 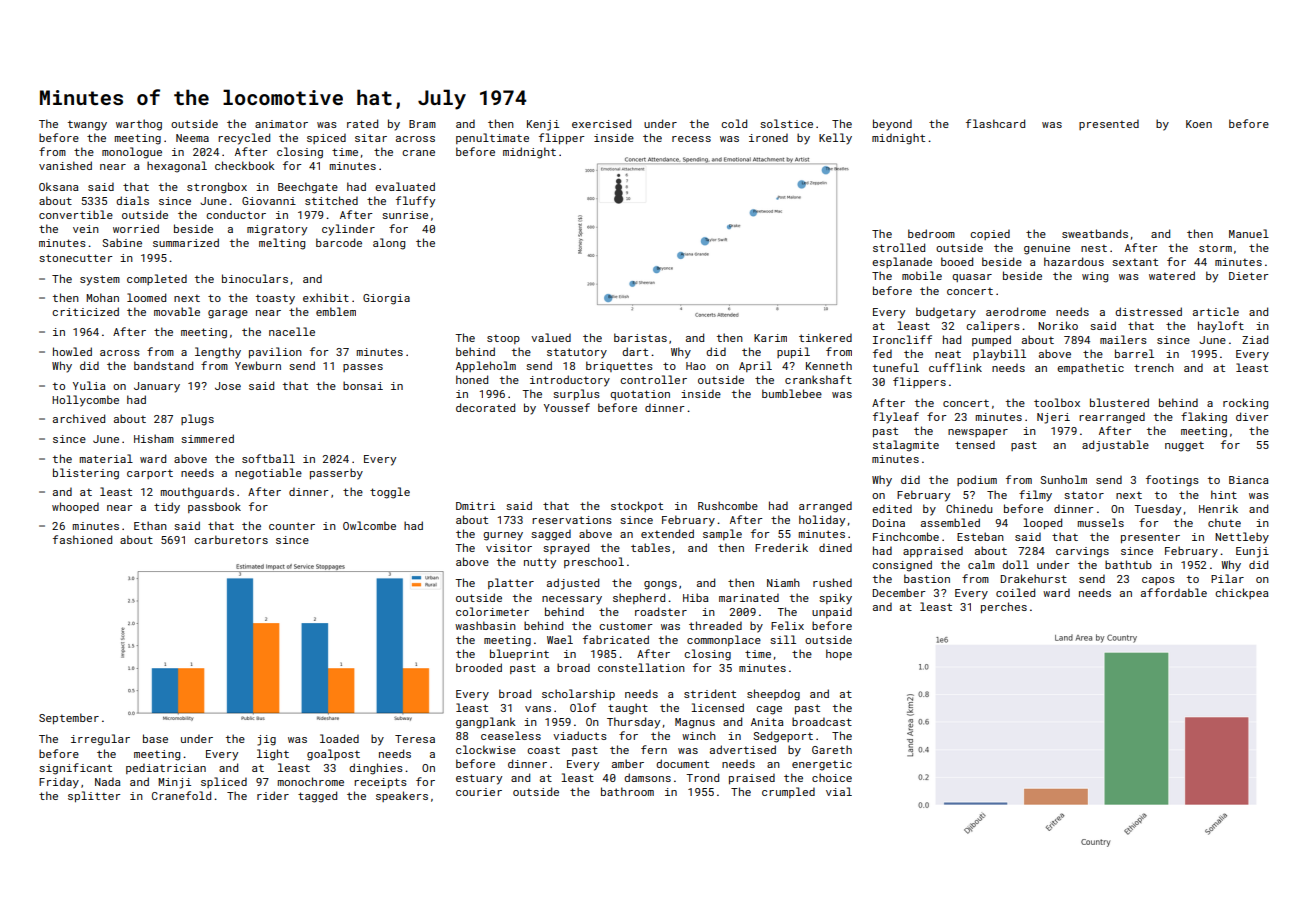 I want to click on vial, so click(x=839, y=791).
